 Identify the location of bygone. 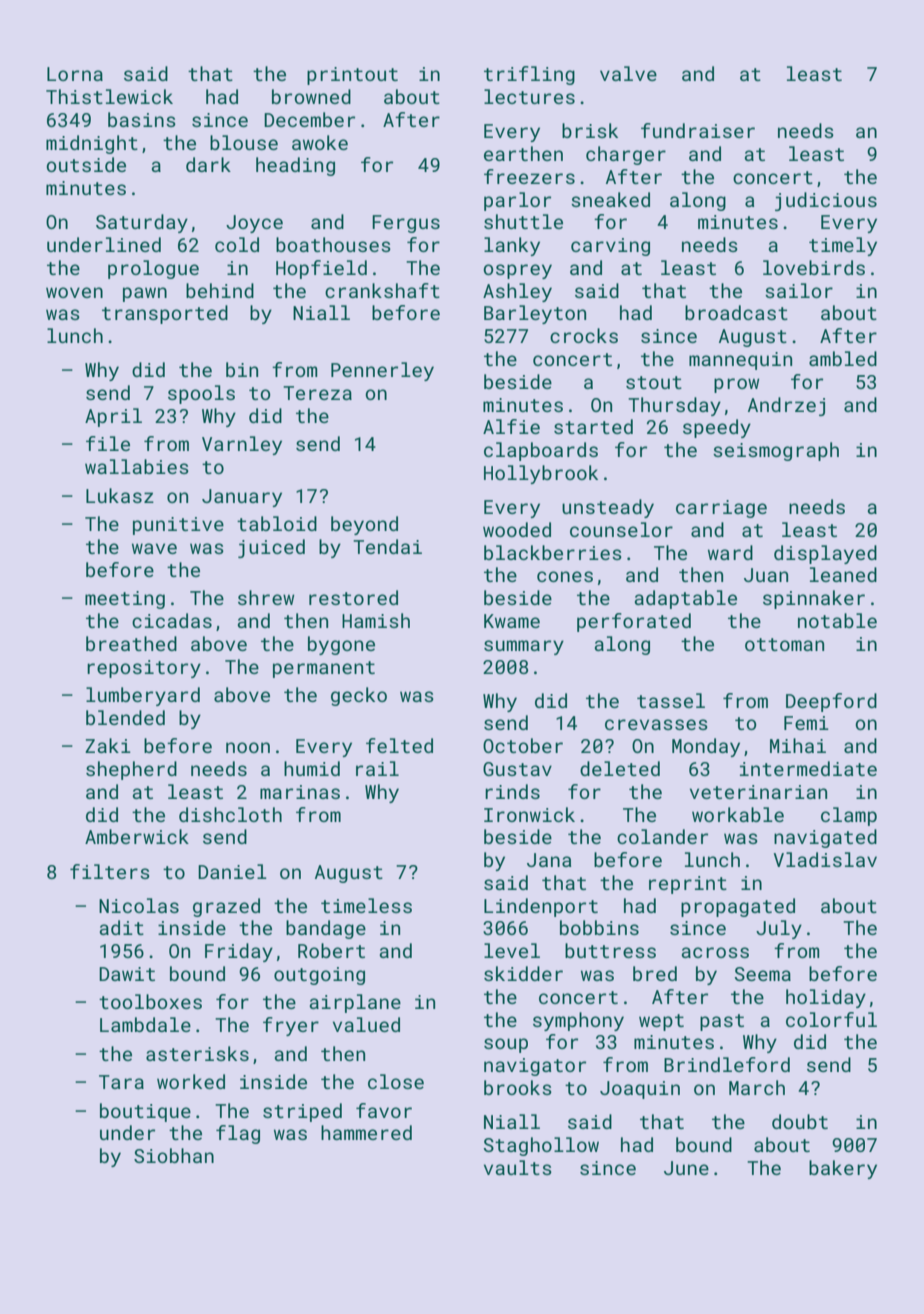
(341, 645).
